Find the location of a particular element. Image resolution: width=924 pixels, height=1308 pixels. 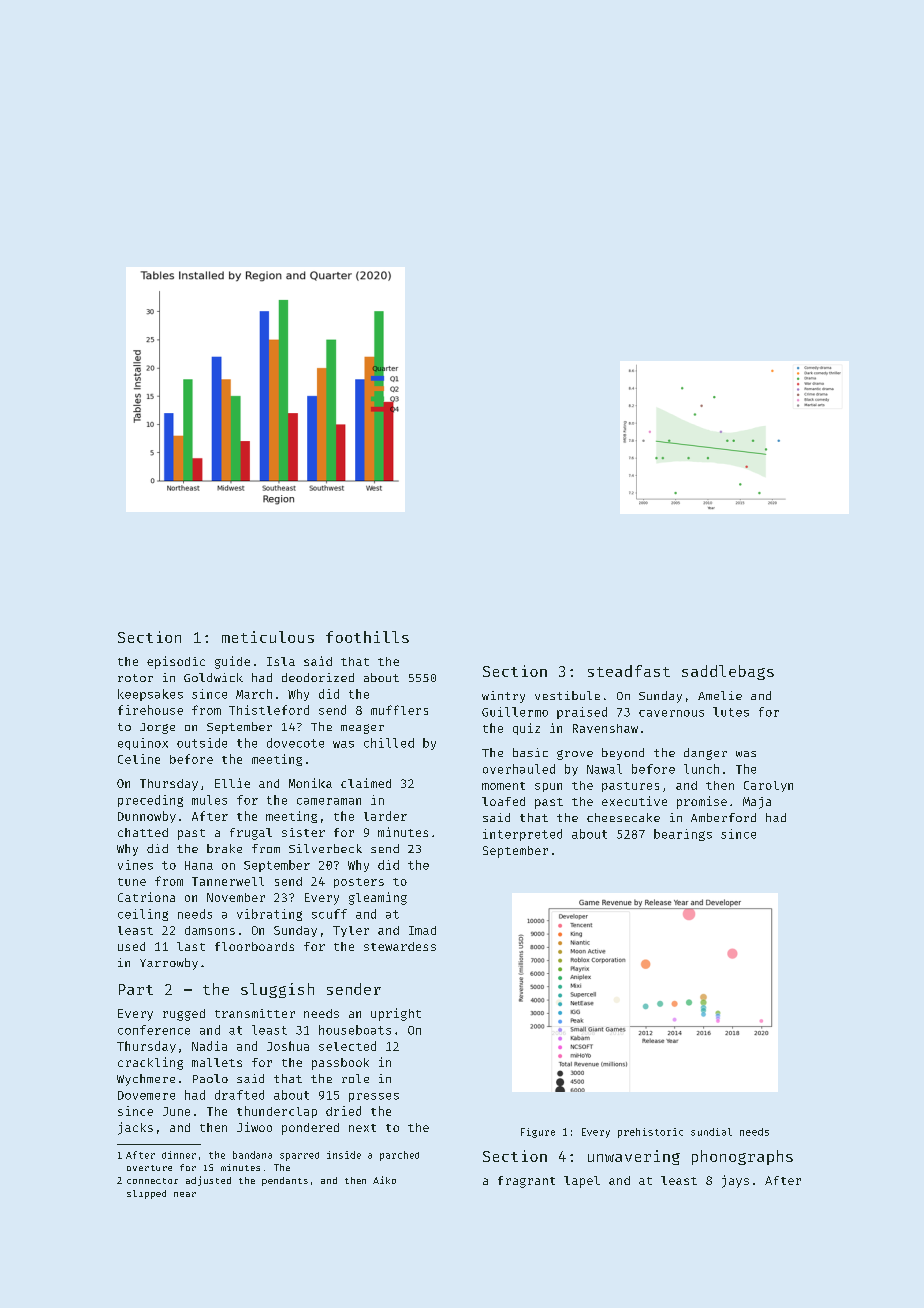

slipped is located at coordinates (146, 1194).
